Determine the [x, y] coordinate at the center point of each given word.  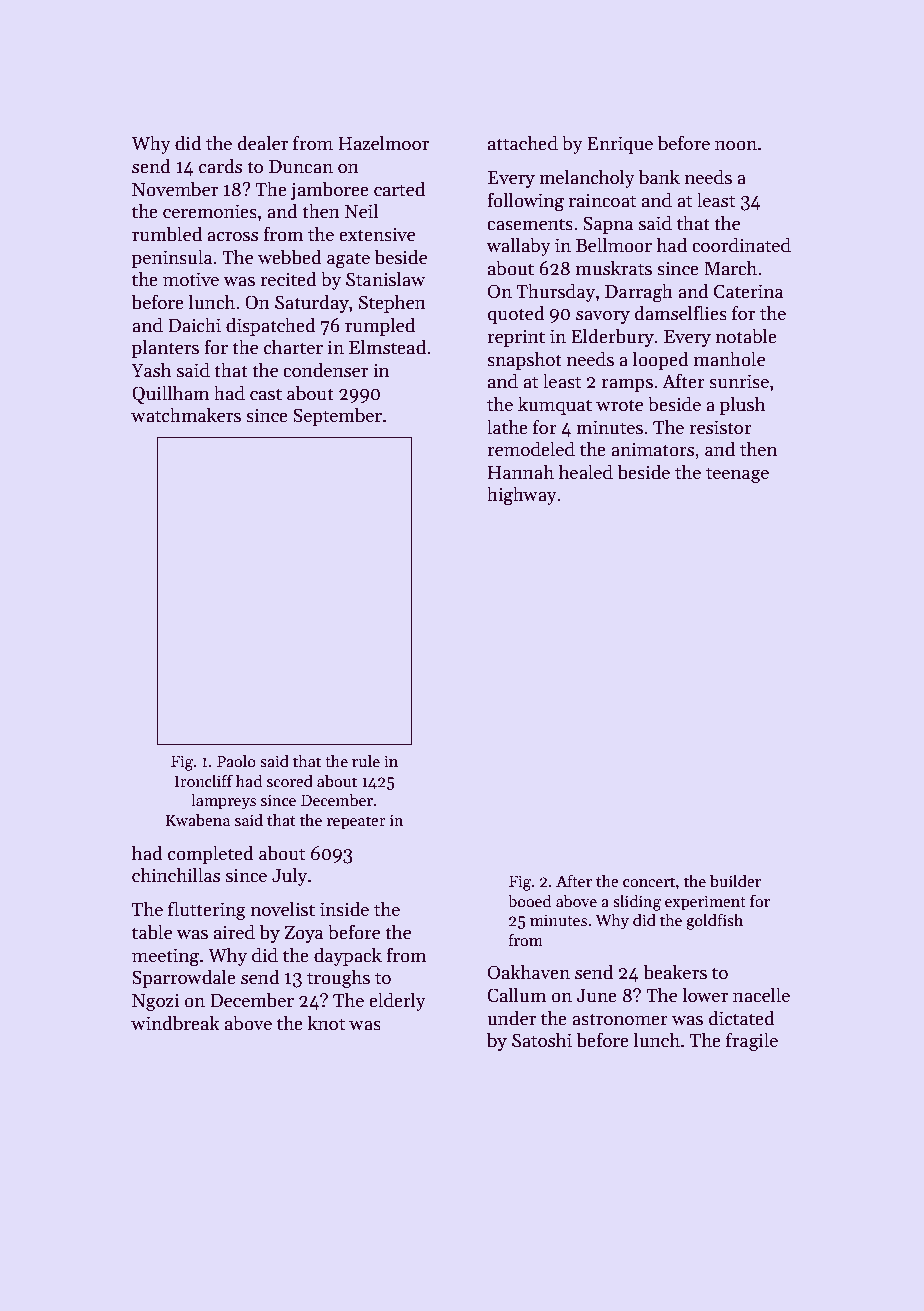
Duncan [301, 167]
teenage [737, 475]
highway [522, 496]
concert [649, 882]
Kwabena [198, 820]
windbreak [175, 1023]
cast [266, 394]
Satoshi [542, 1040]
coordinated [741, 245]
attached [523, 143]
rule [366, 761]
